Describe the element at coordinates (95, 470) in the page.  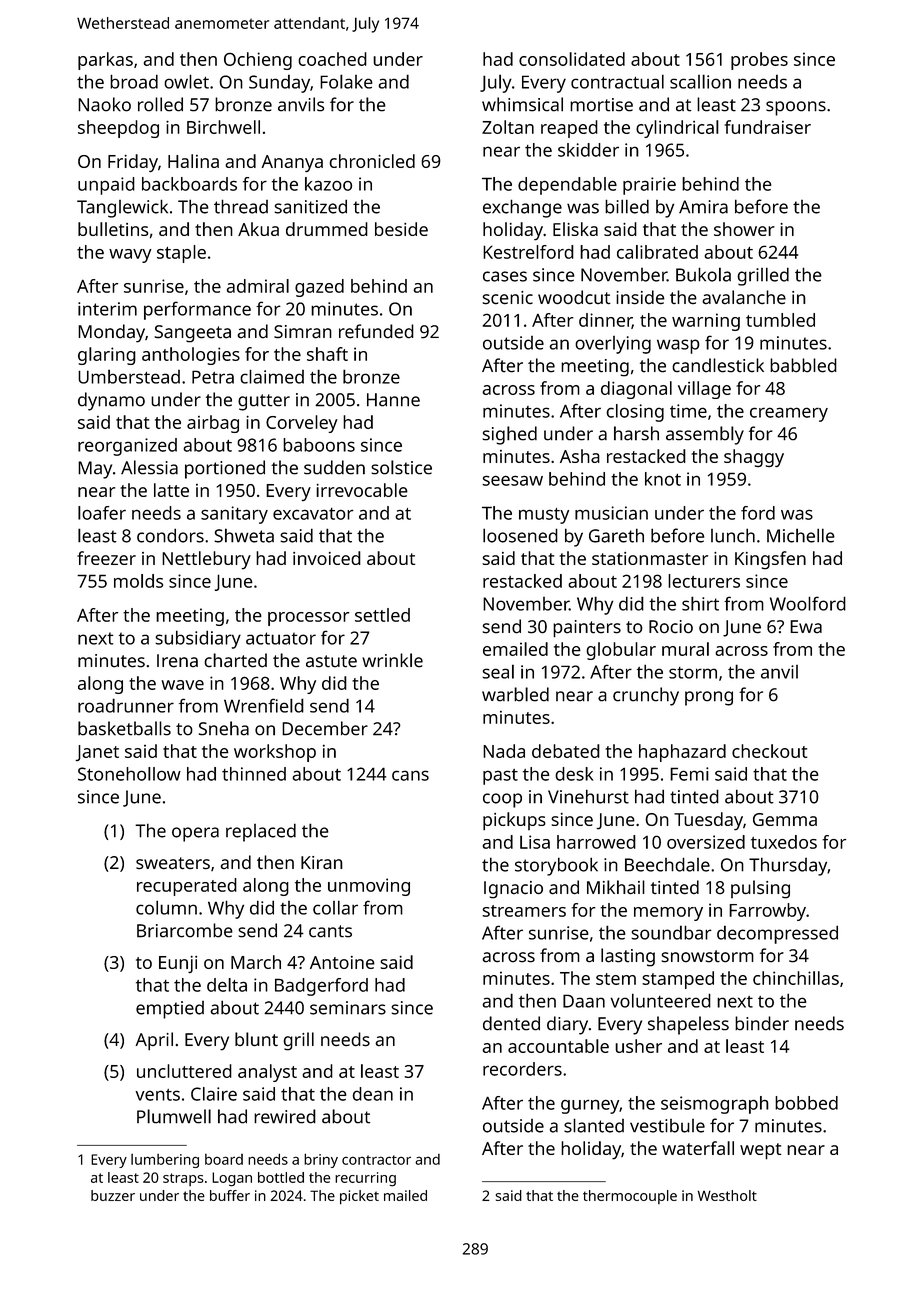
I see `May` at that location.
